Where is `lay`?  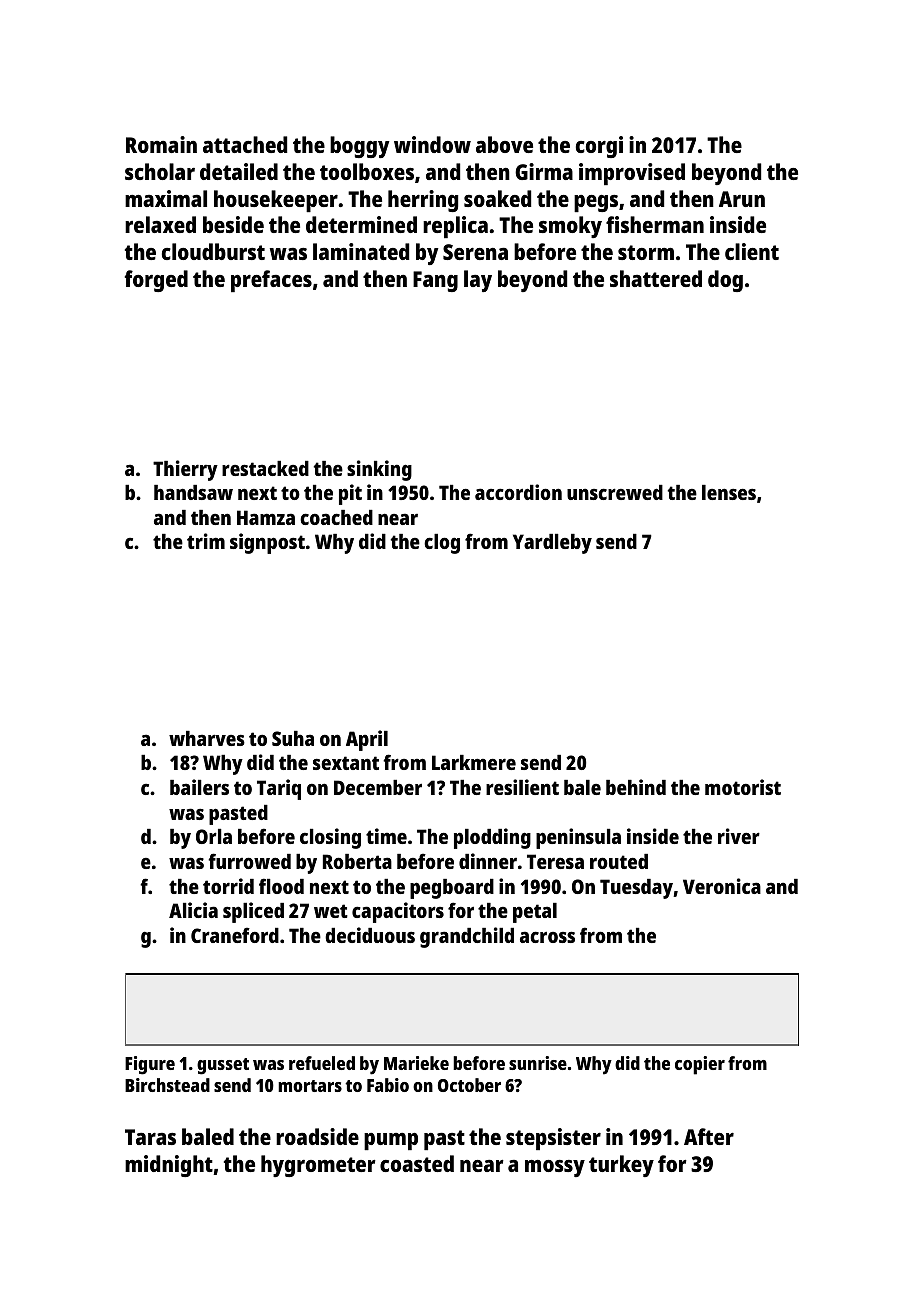 lay is located at coordinates (478, 281).
